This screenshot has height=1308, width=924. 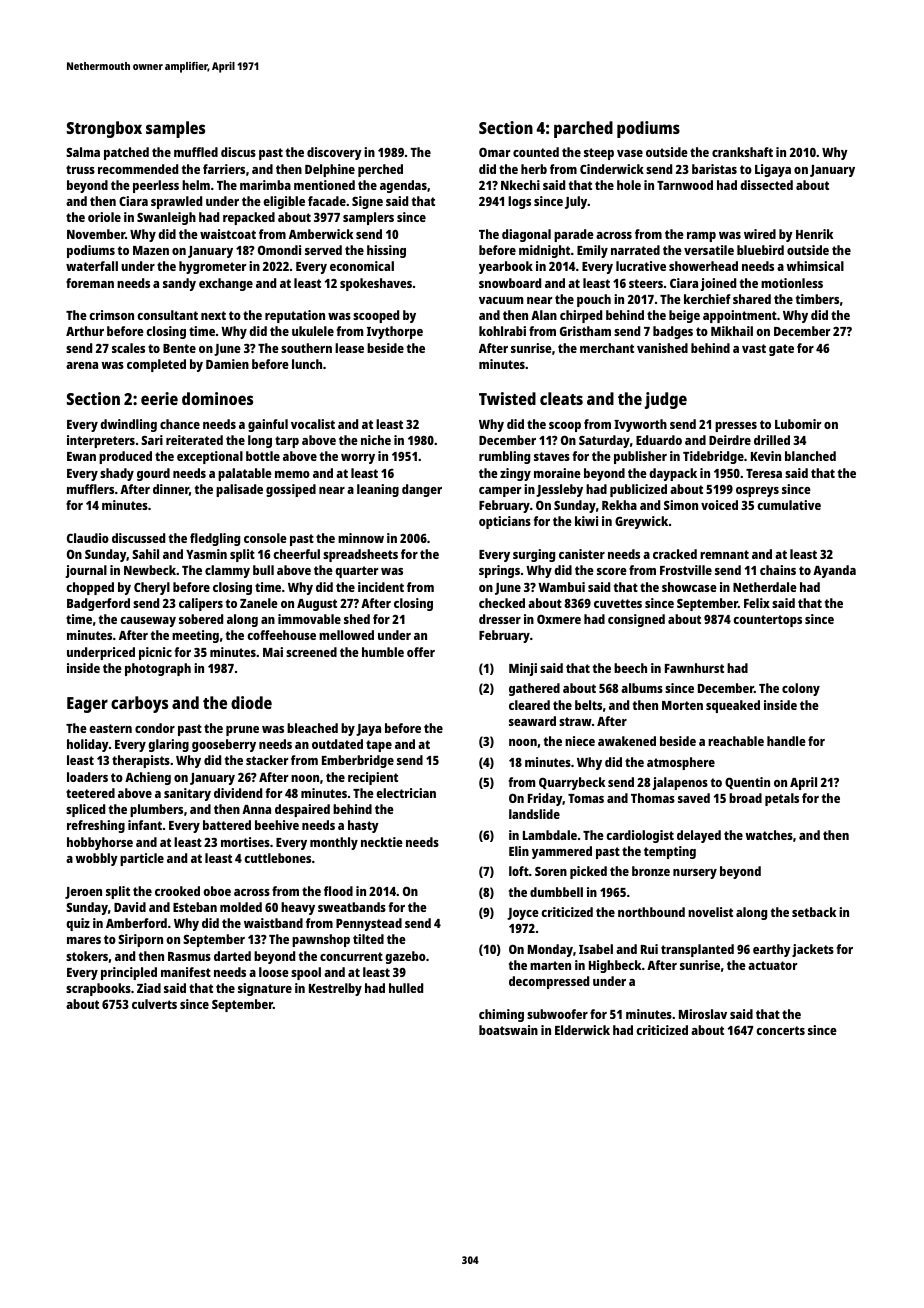 What do you see at coordinates (405, 957) in the screenshot?
I see `gazebo` at bounding box center [405, 957].
